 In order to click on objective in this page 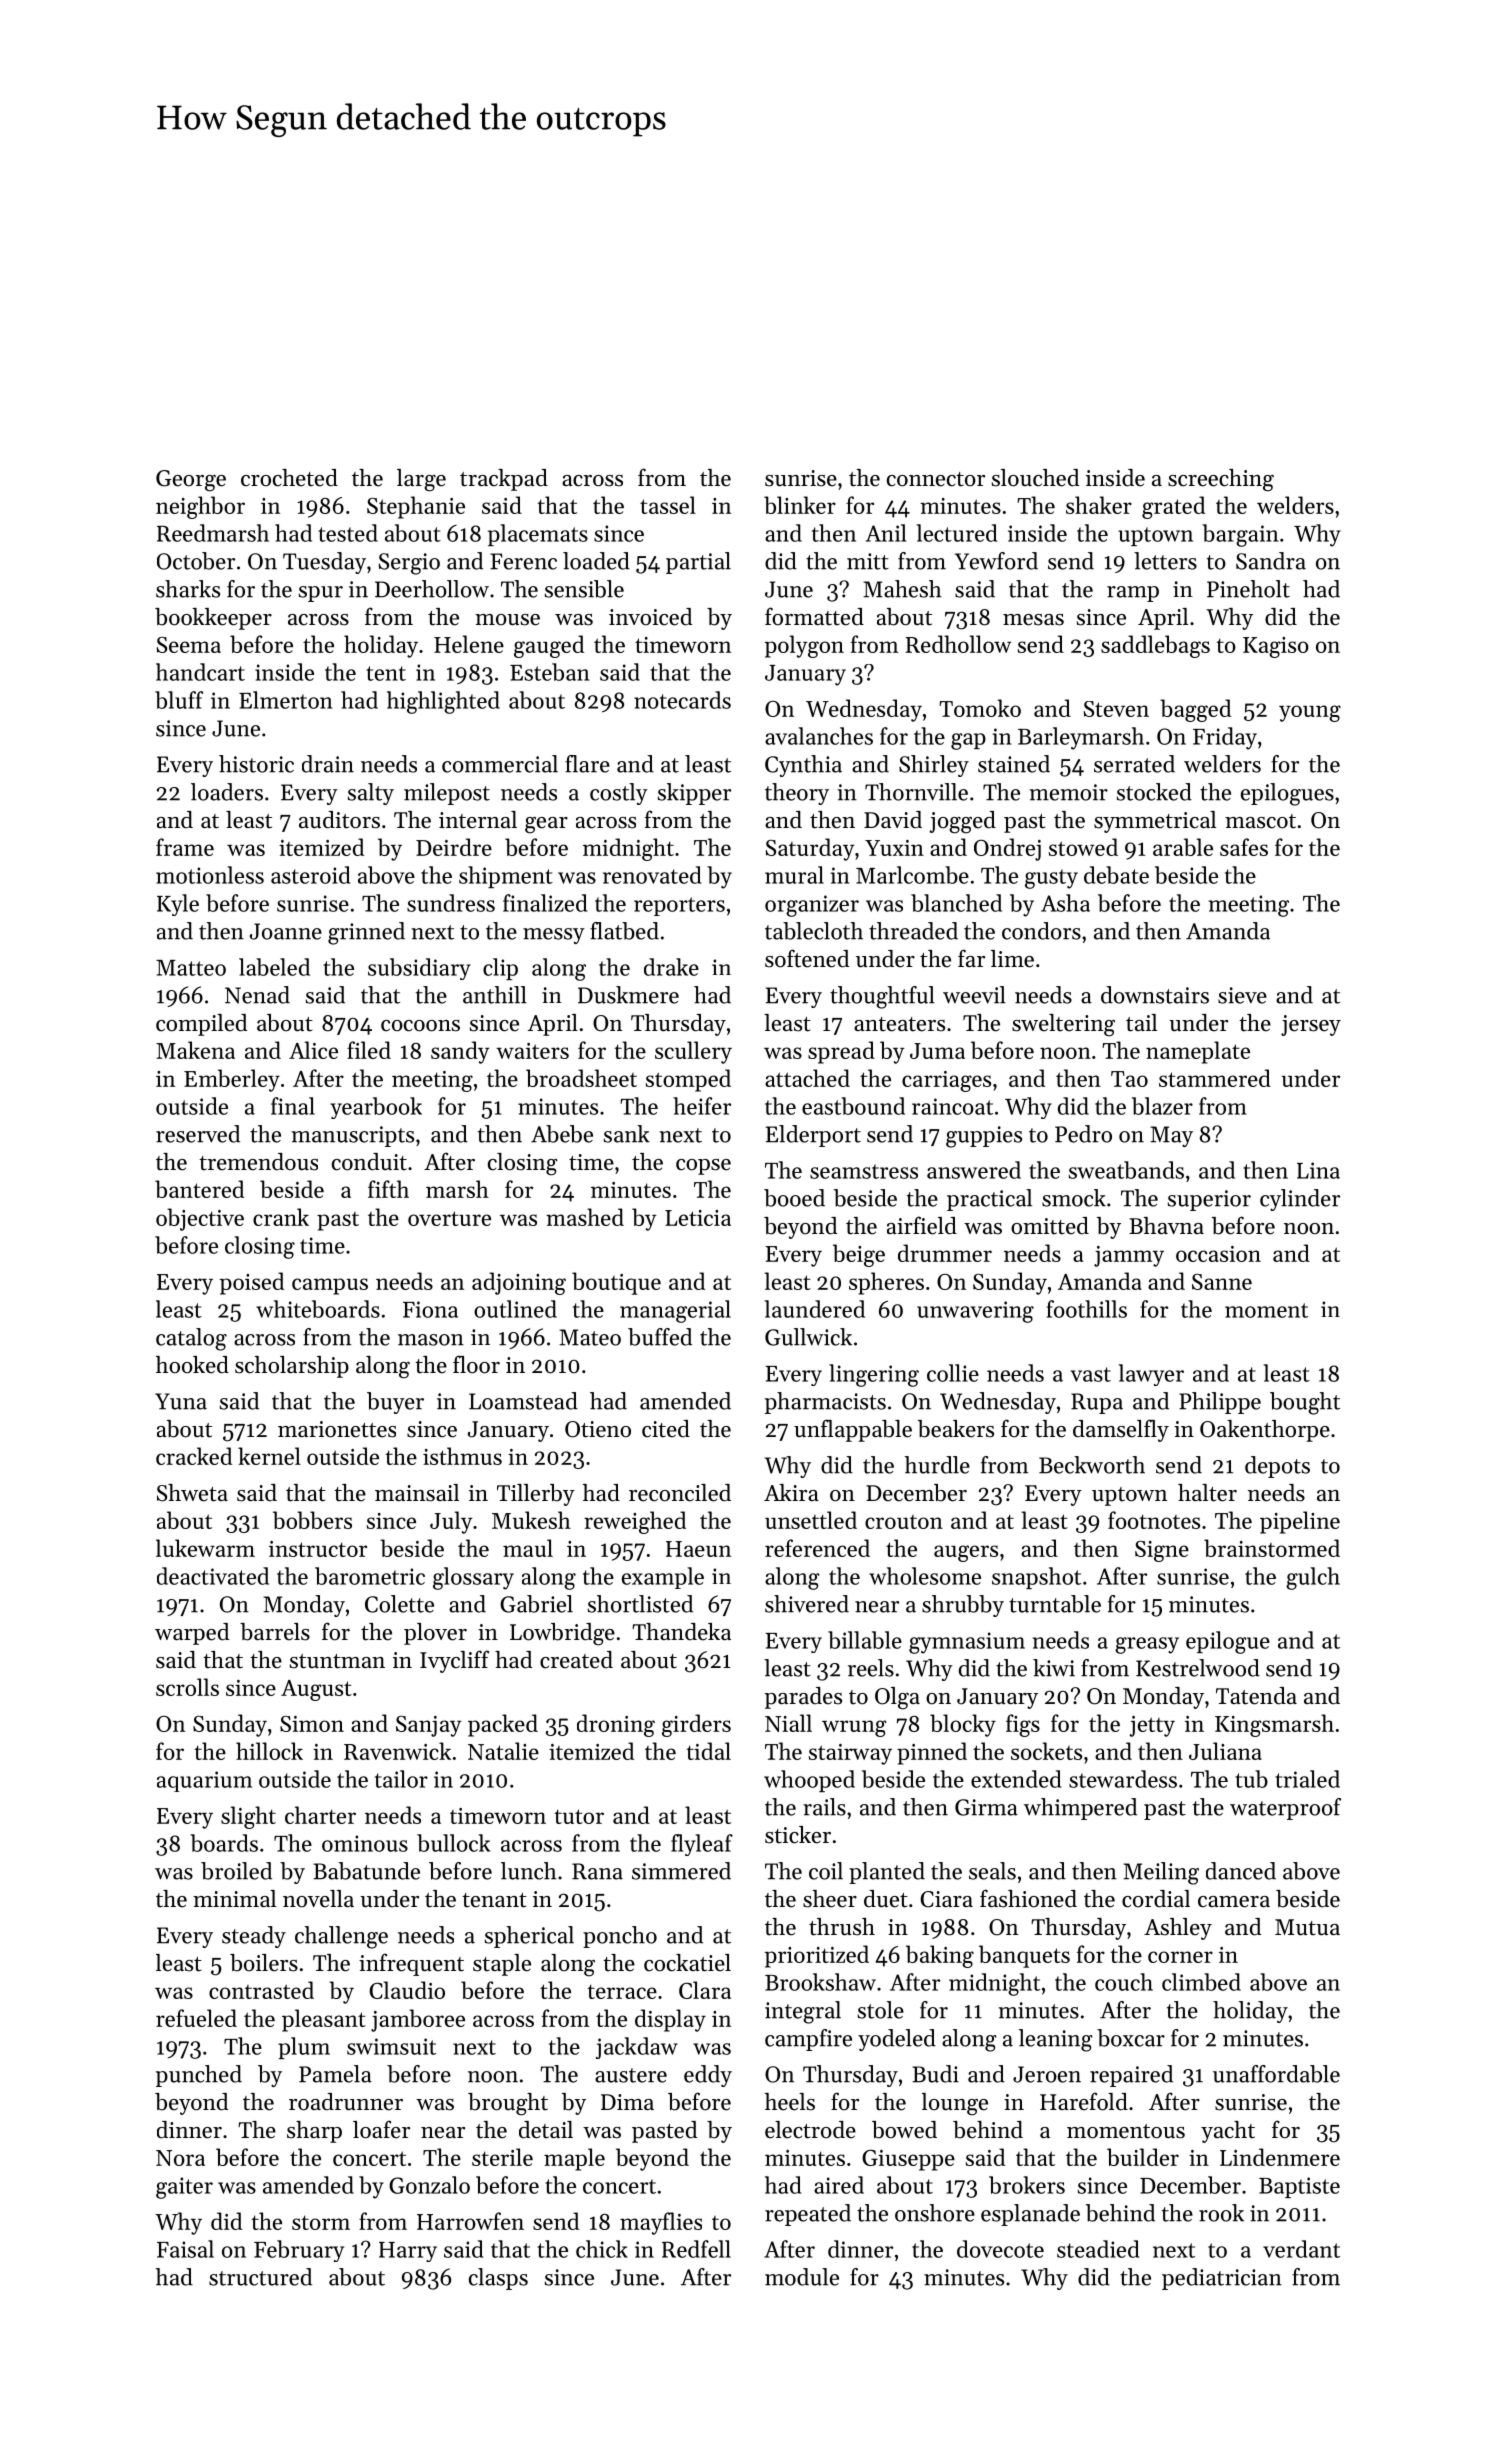, I will do `click(200, 1219)`.
